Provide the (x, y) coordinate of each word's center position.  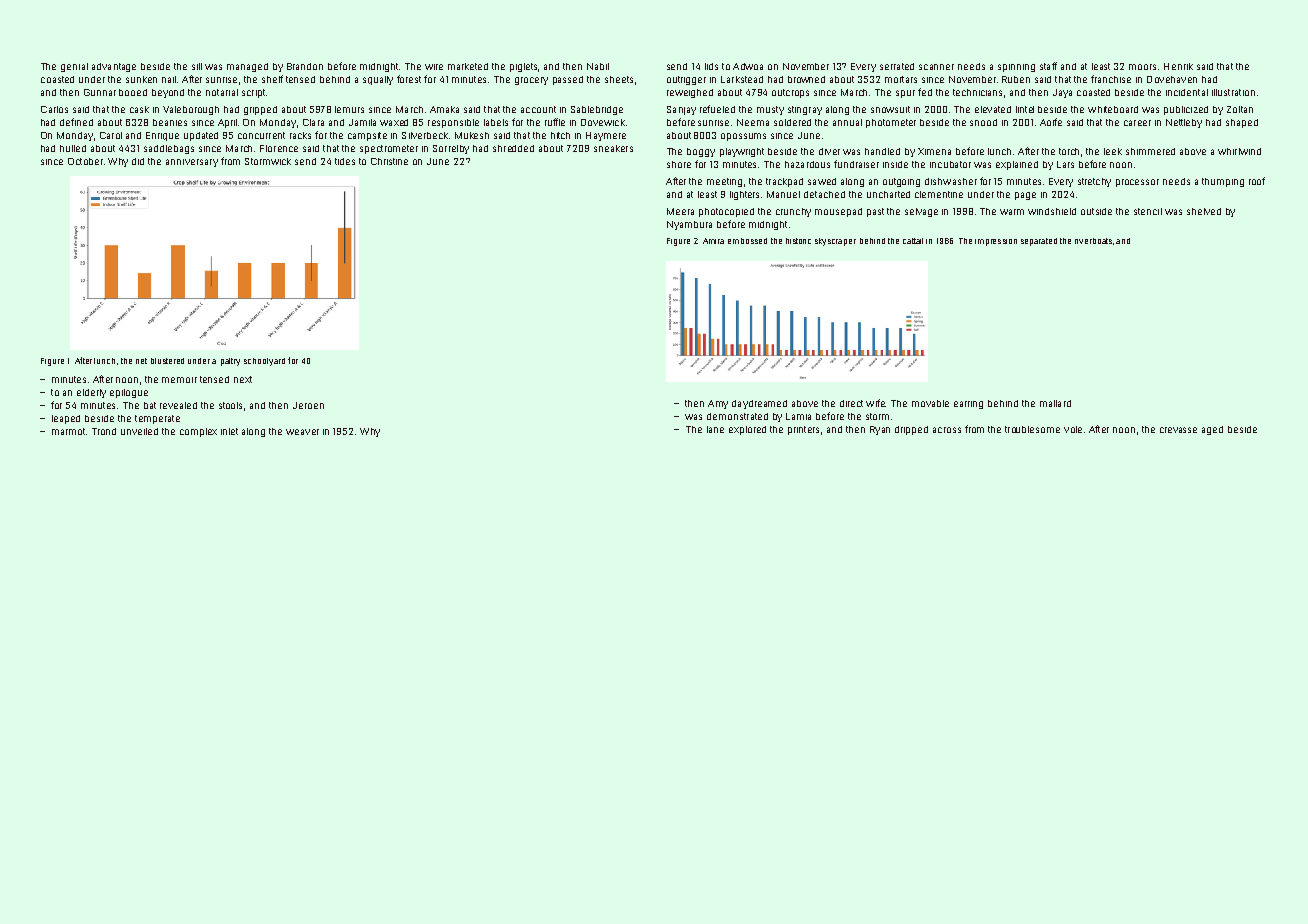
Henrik (1178, 66)
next (243, 379)
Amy (718, 404)
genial (74, 67)
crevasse (1178, 430)
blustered (167, 361)
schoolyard (264, 362)
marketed (468, 66)
